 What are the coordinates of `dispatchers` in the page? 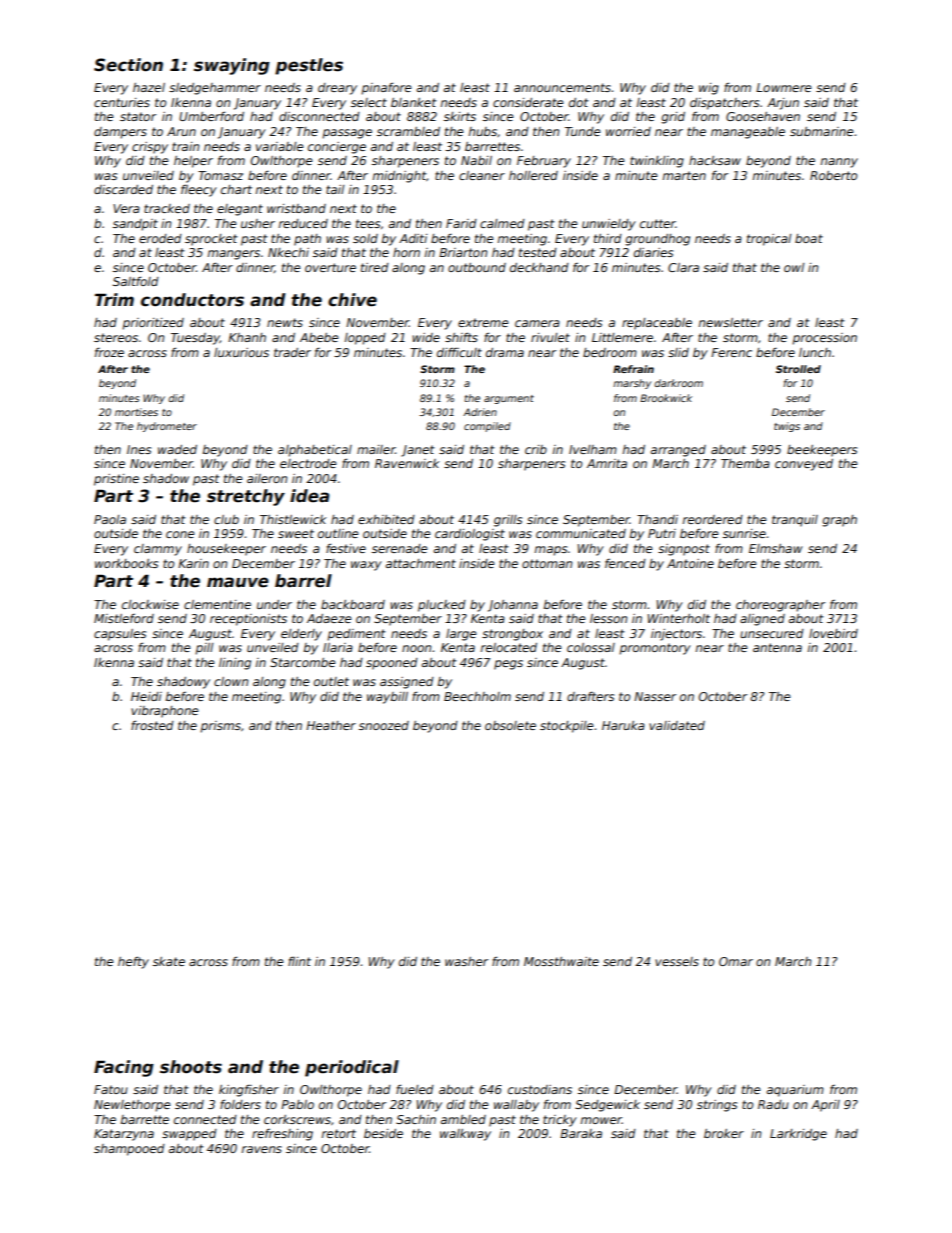 It's located at (724, 104).
